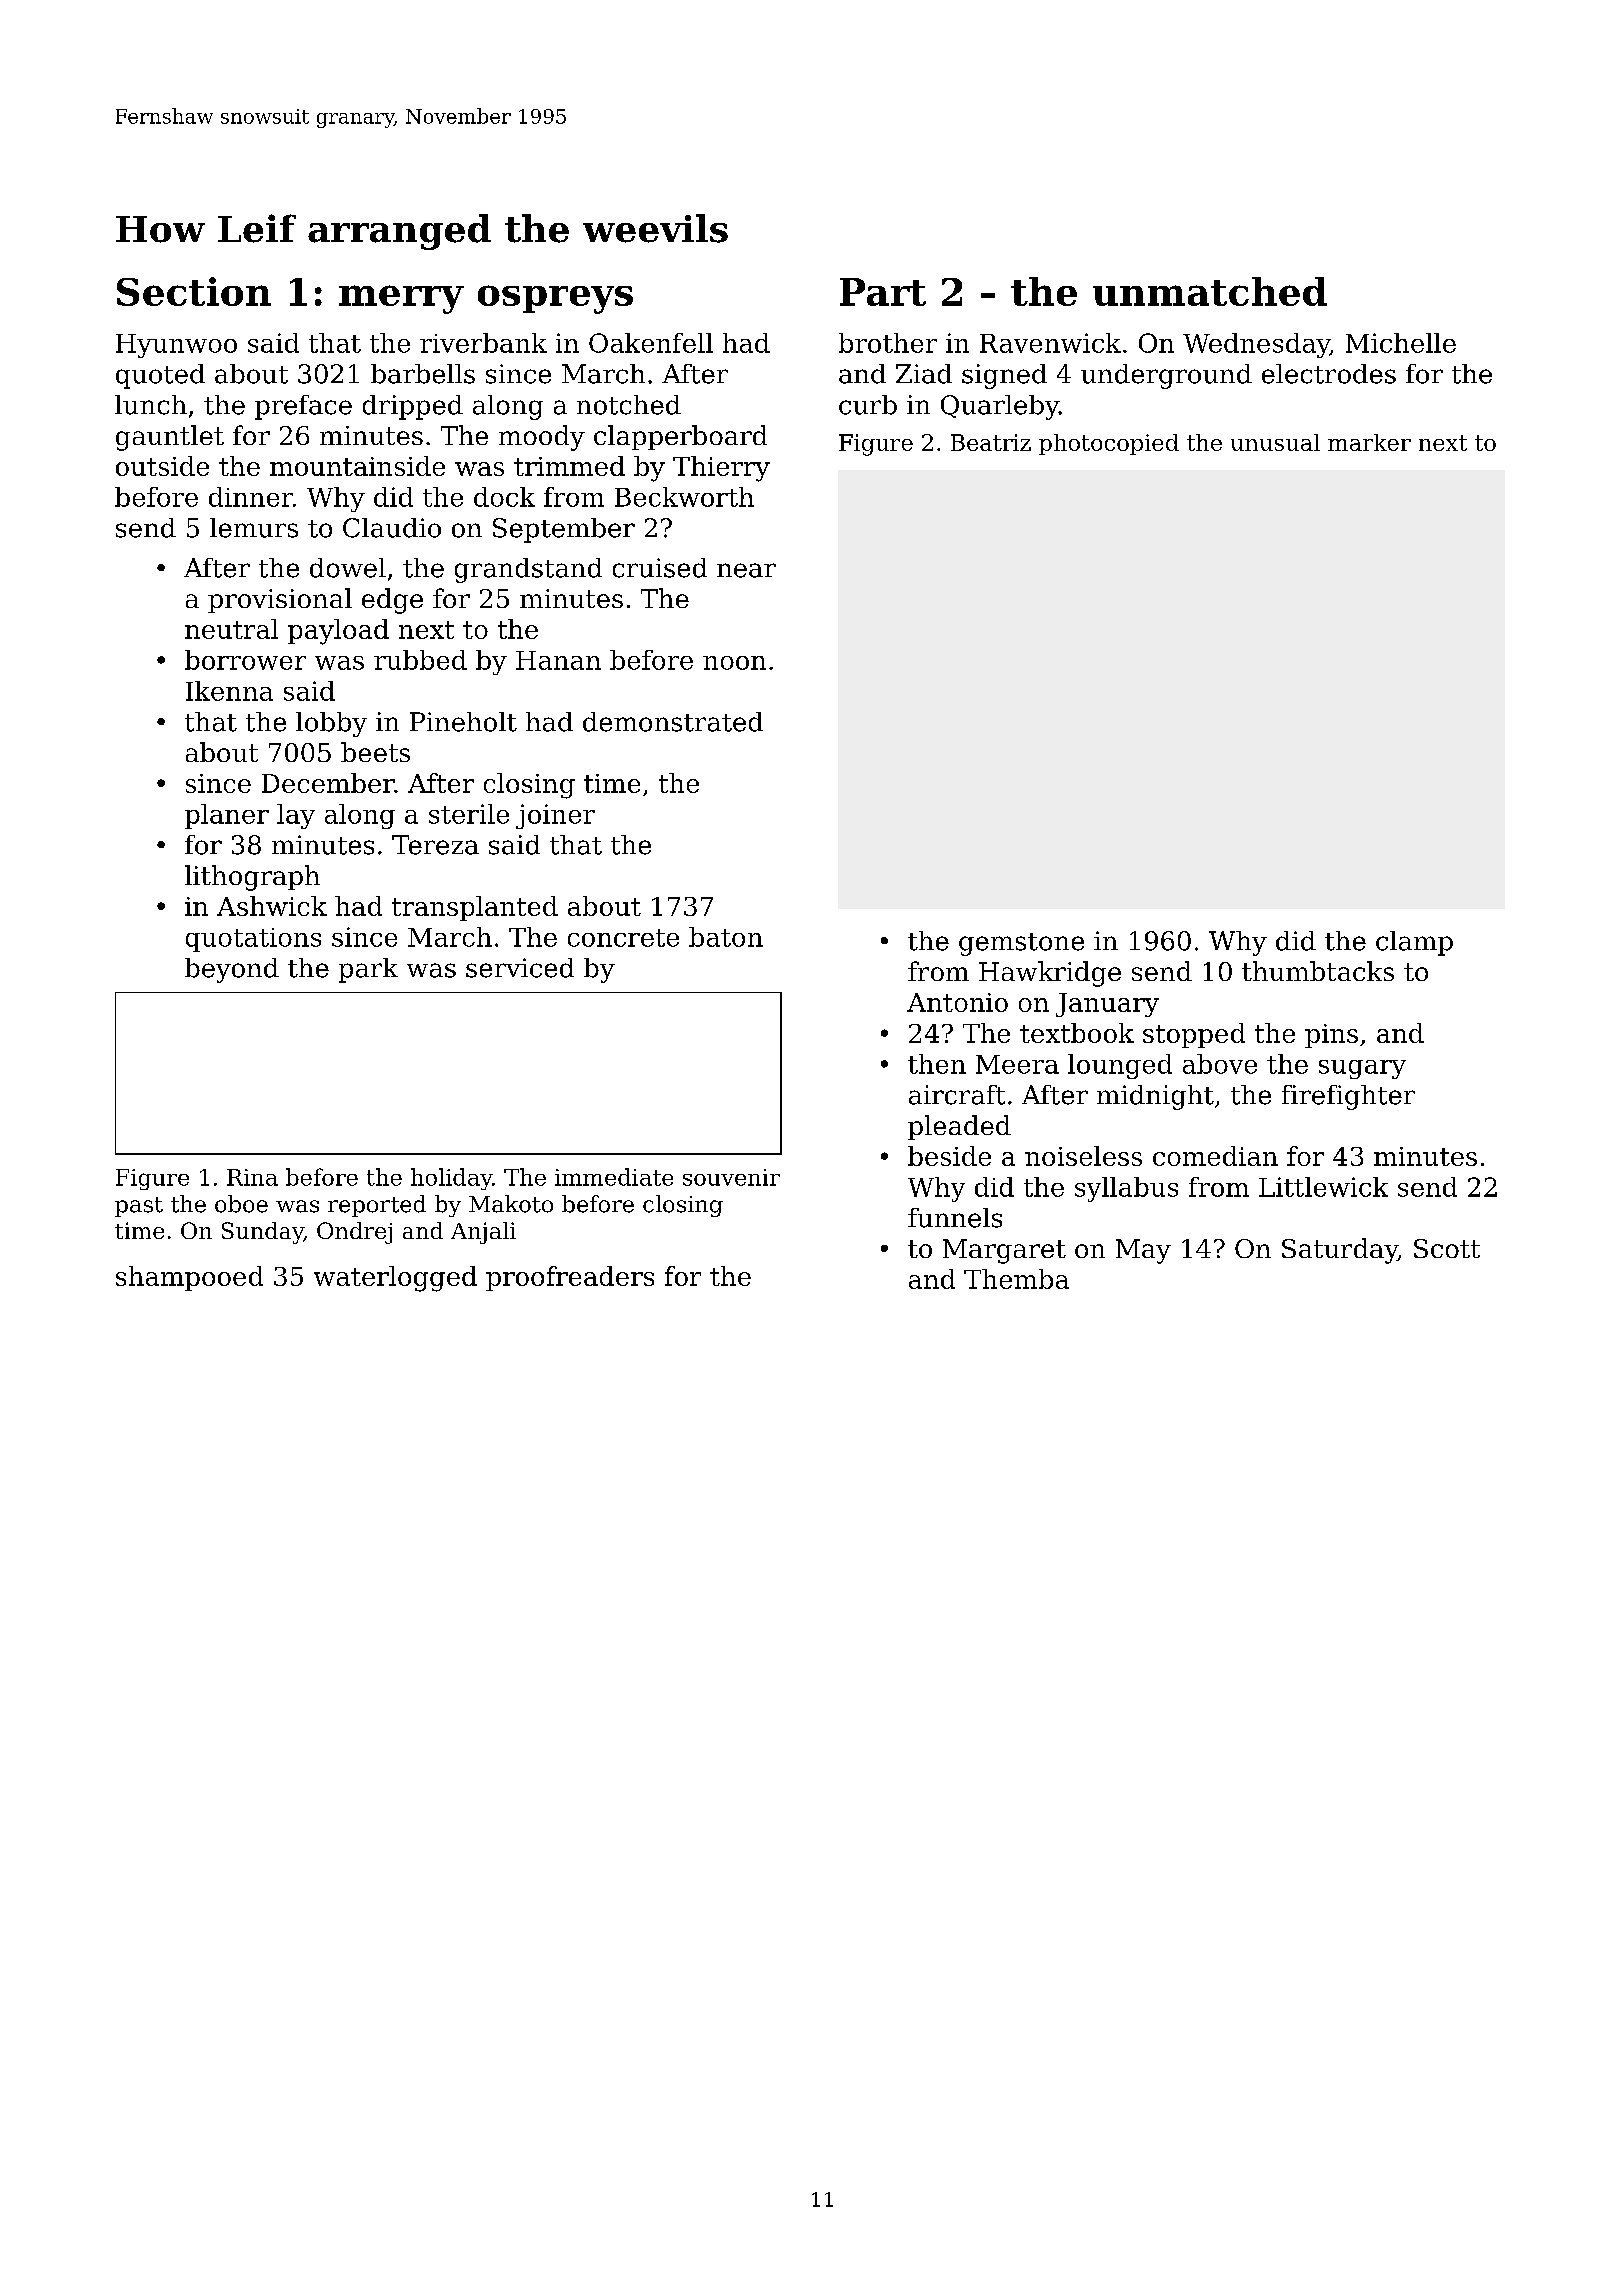  I want to click on park, so click(368, 970).
